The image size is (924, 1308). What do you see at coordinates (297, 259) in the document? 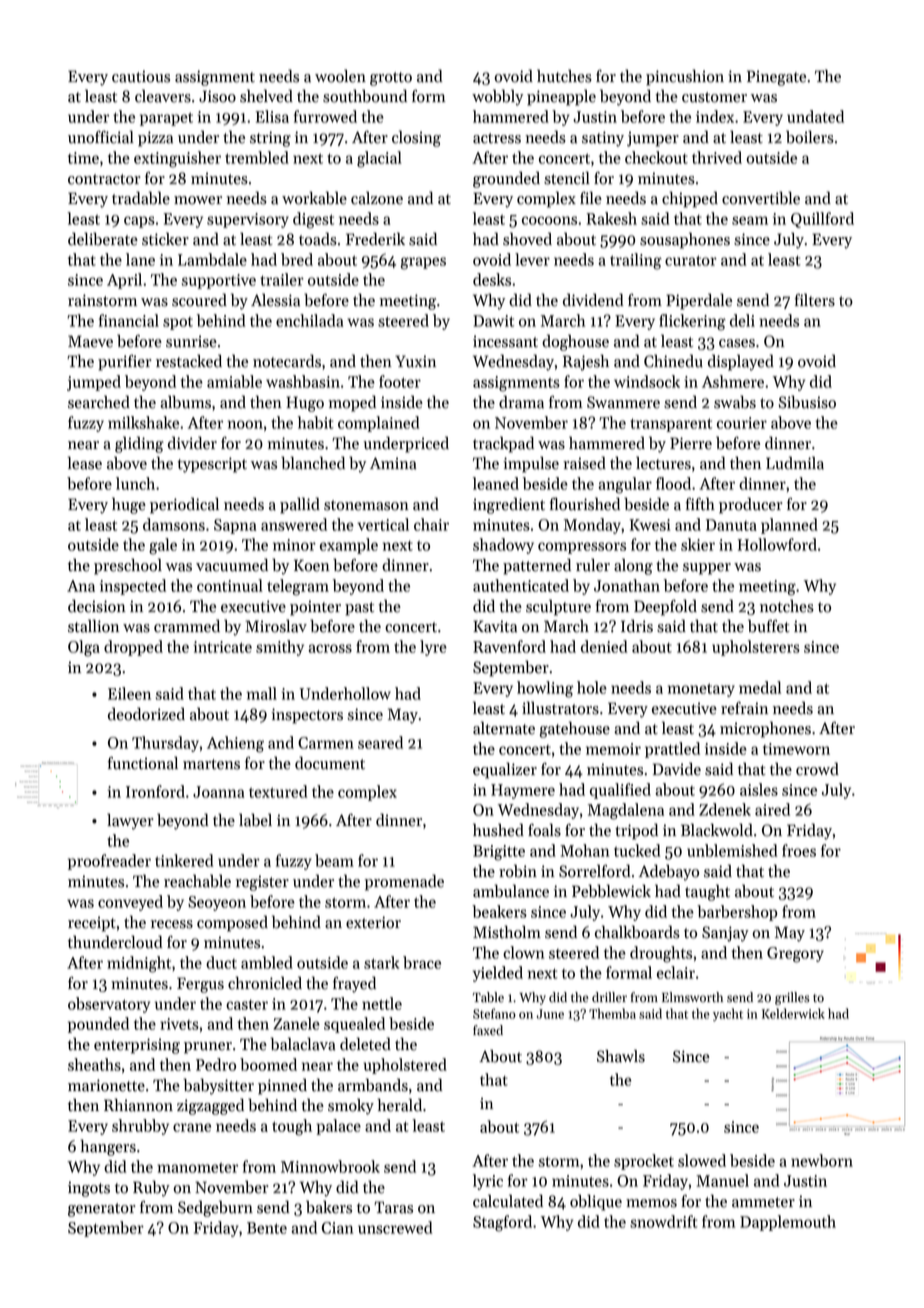
I see `bred` at bounding box center [297, 259].
